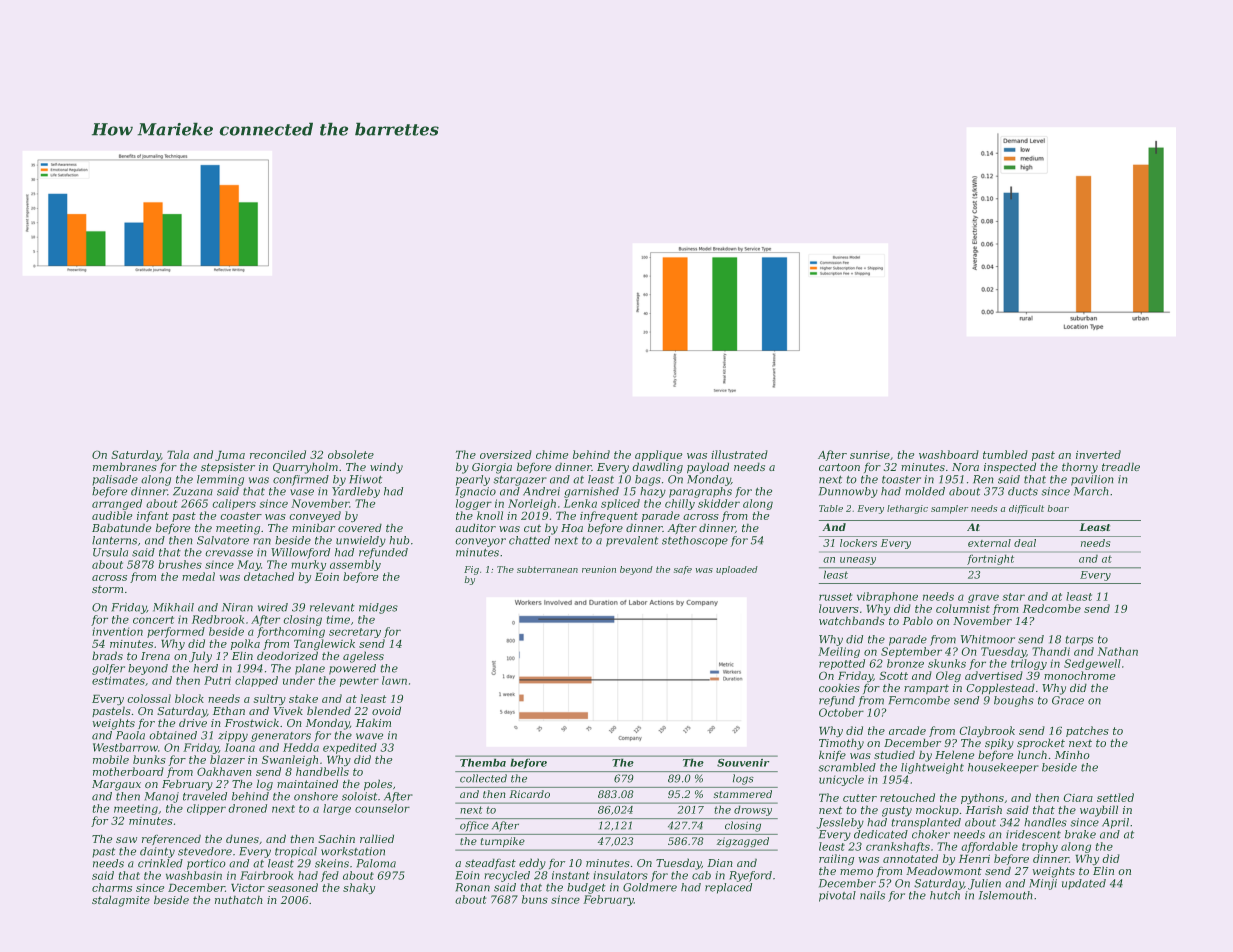 The width and height of the page is (1233, 952). Describe the element at coordinates (848, 492) in the page. I see `Dunnowby` at that location.
